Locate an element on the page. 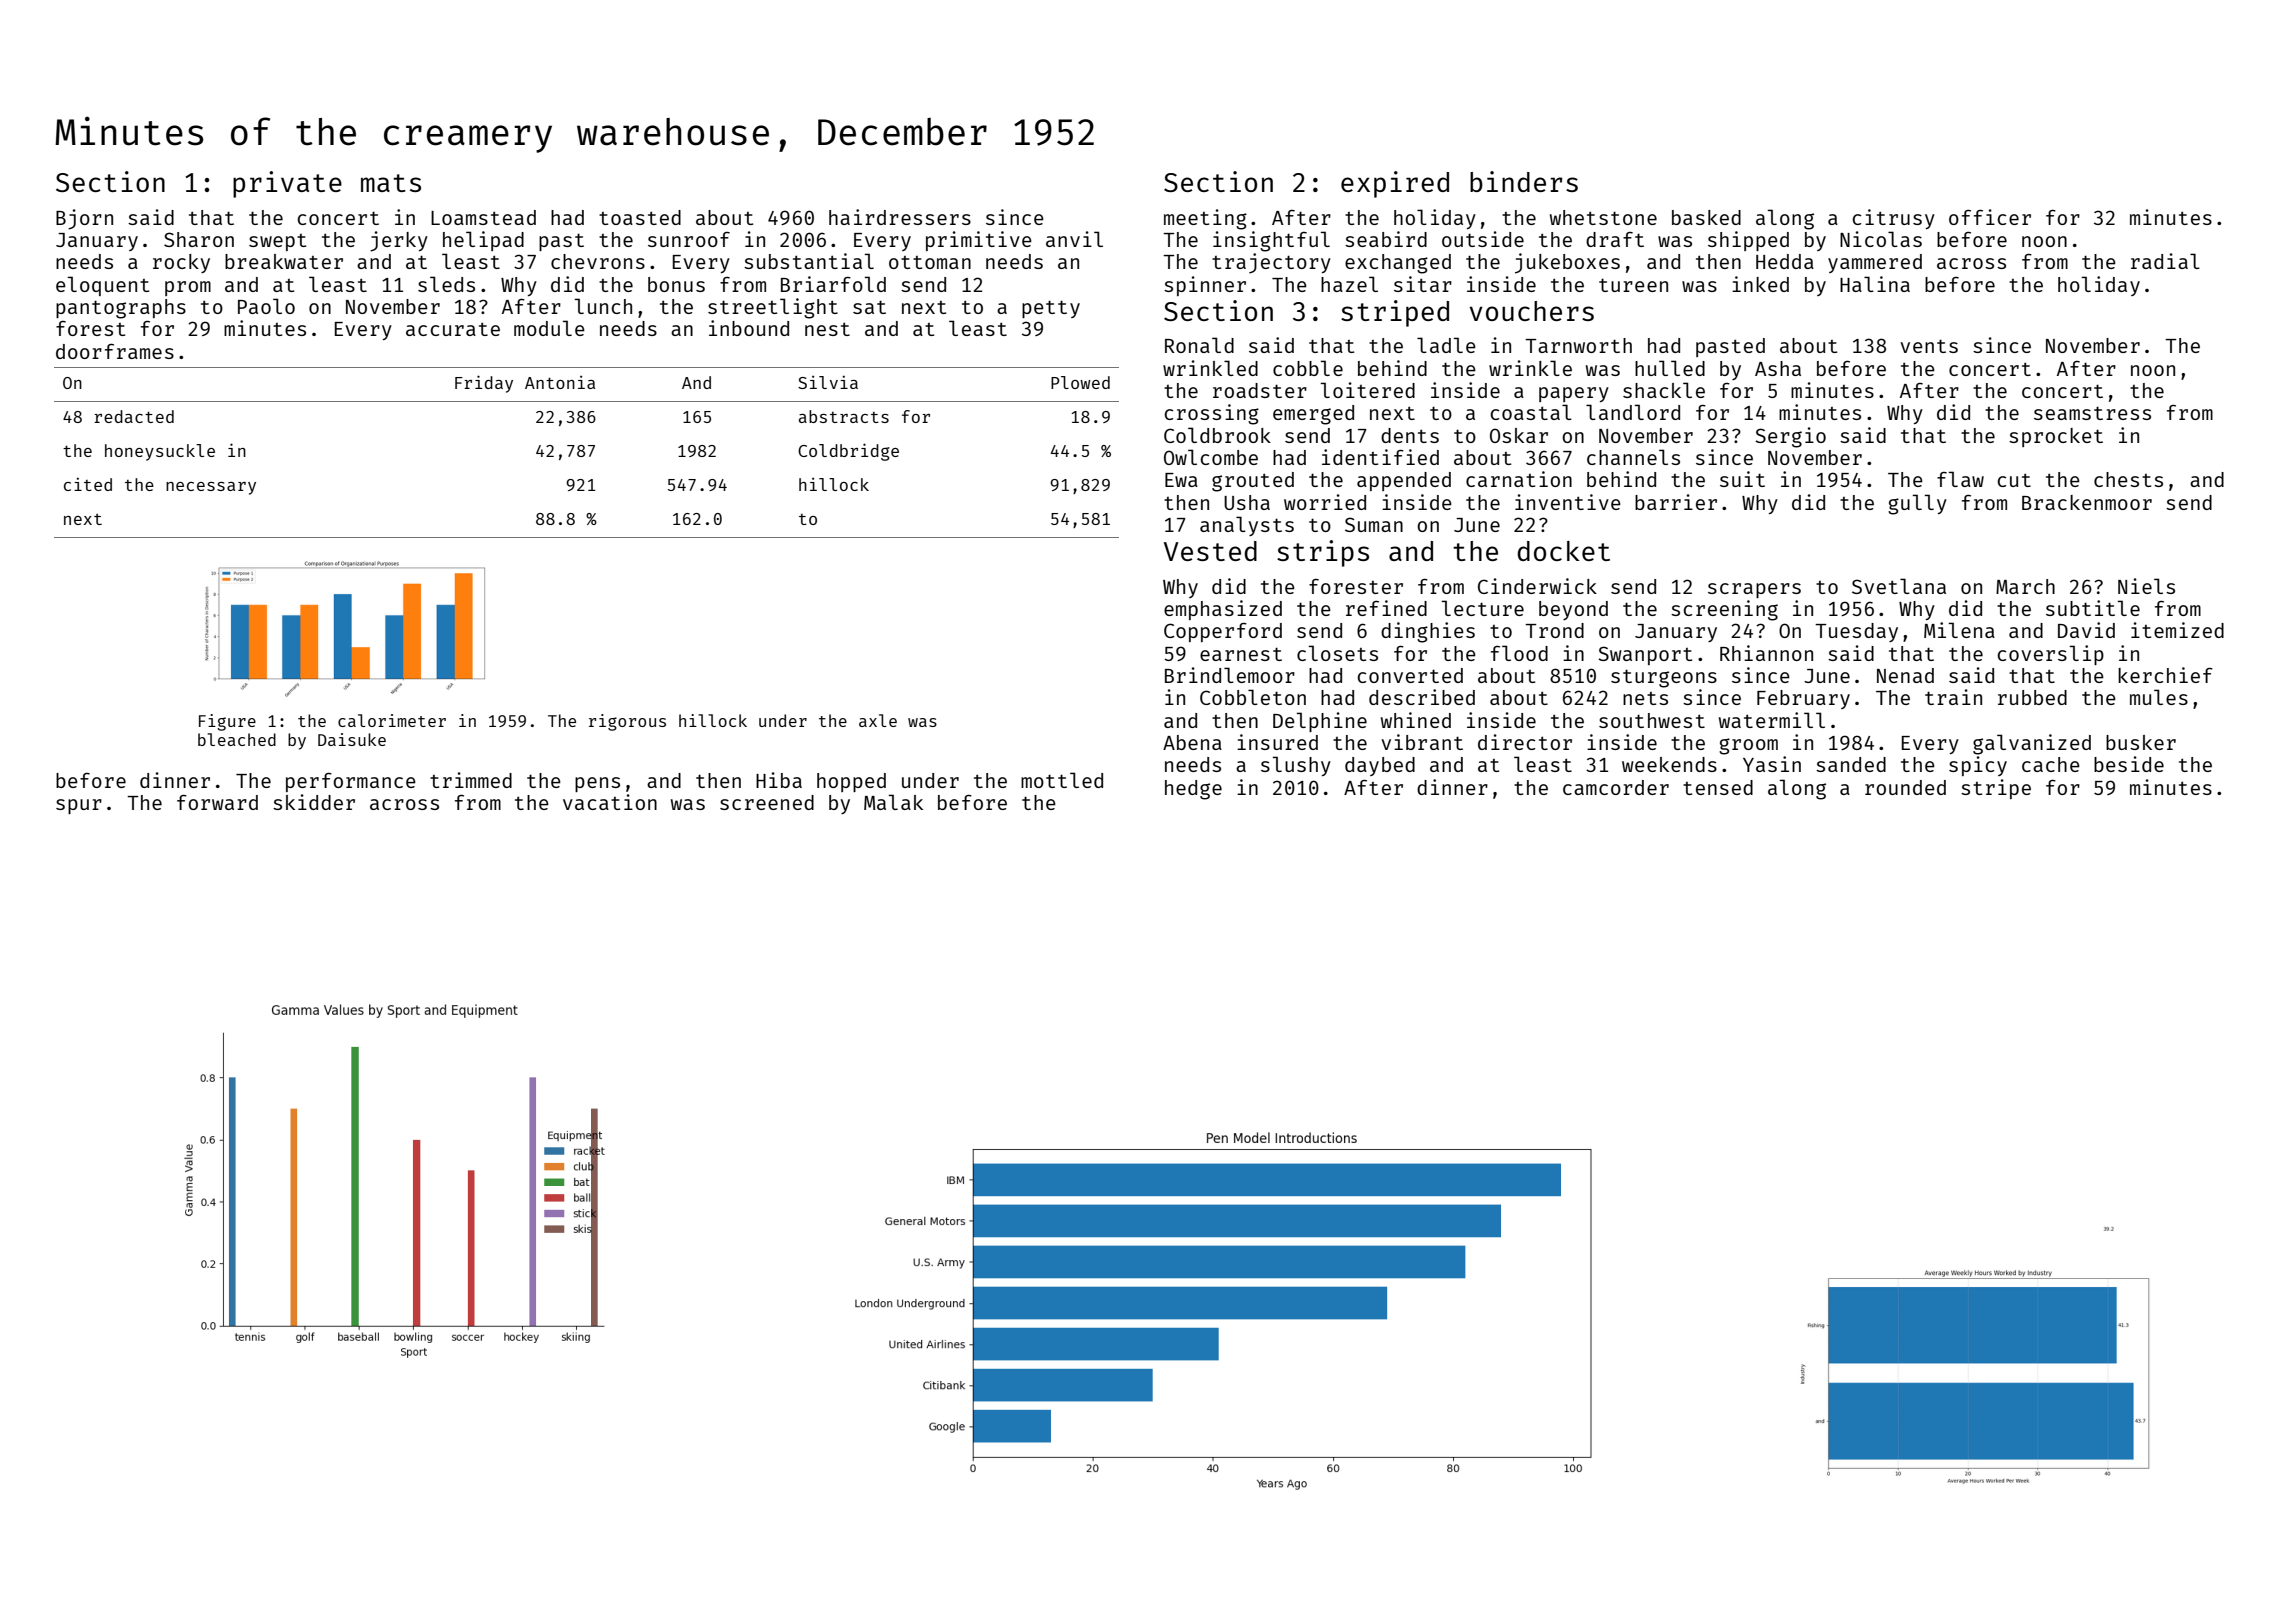  redacted is located at coordinates (134, 416).
